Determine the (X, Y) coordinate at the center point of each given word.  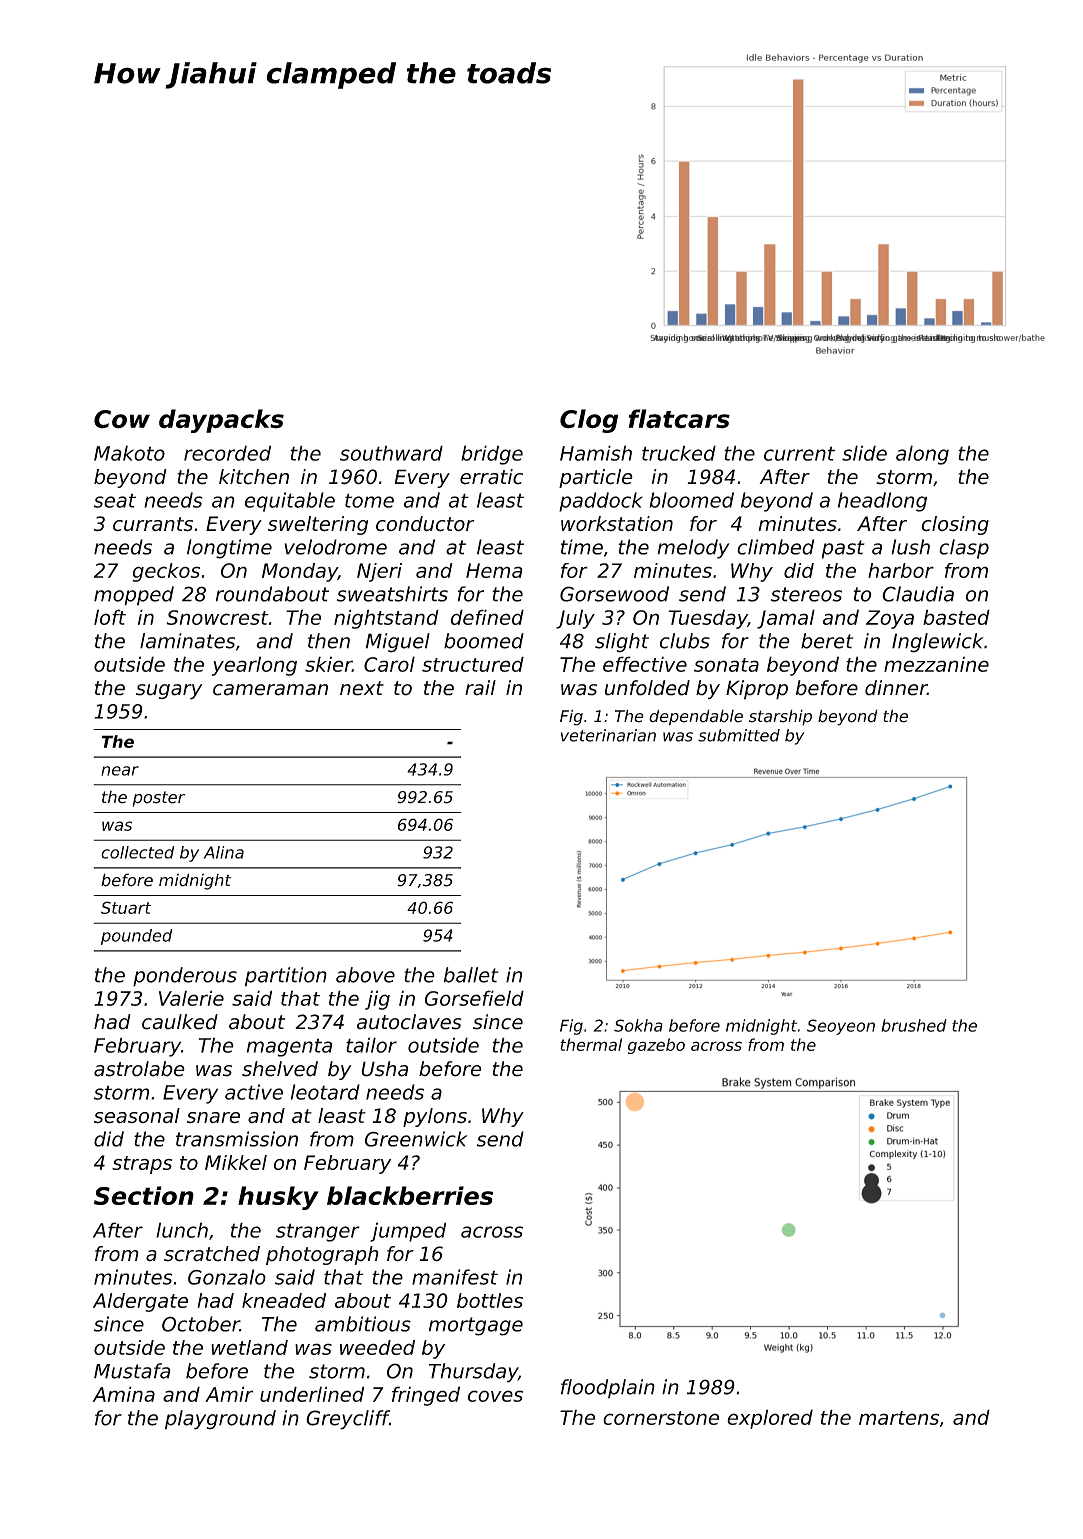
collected (138, 852)
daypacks (221, 421)
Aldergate (140, 1302)
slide (864, 453)
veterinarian (608, 735)
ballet (471, 975)
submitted (739, 735)
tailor (371, 1045)
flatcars (679, 419)
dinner (896, 688)
